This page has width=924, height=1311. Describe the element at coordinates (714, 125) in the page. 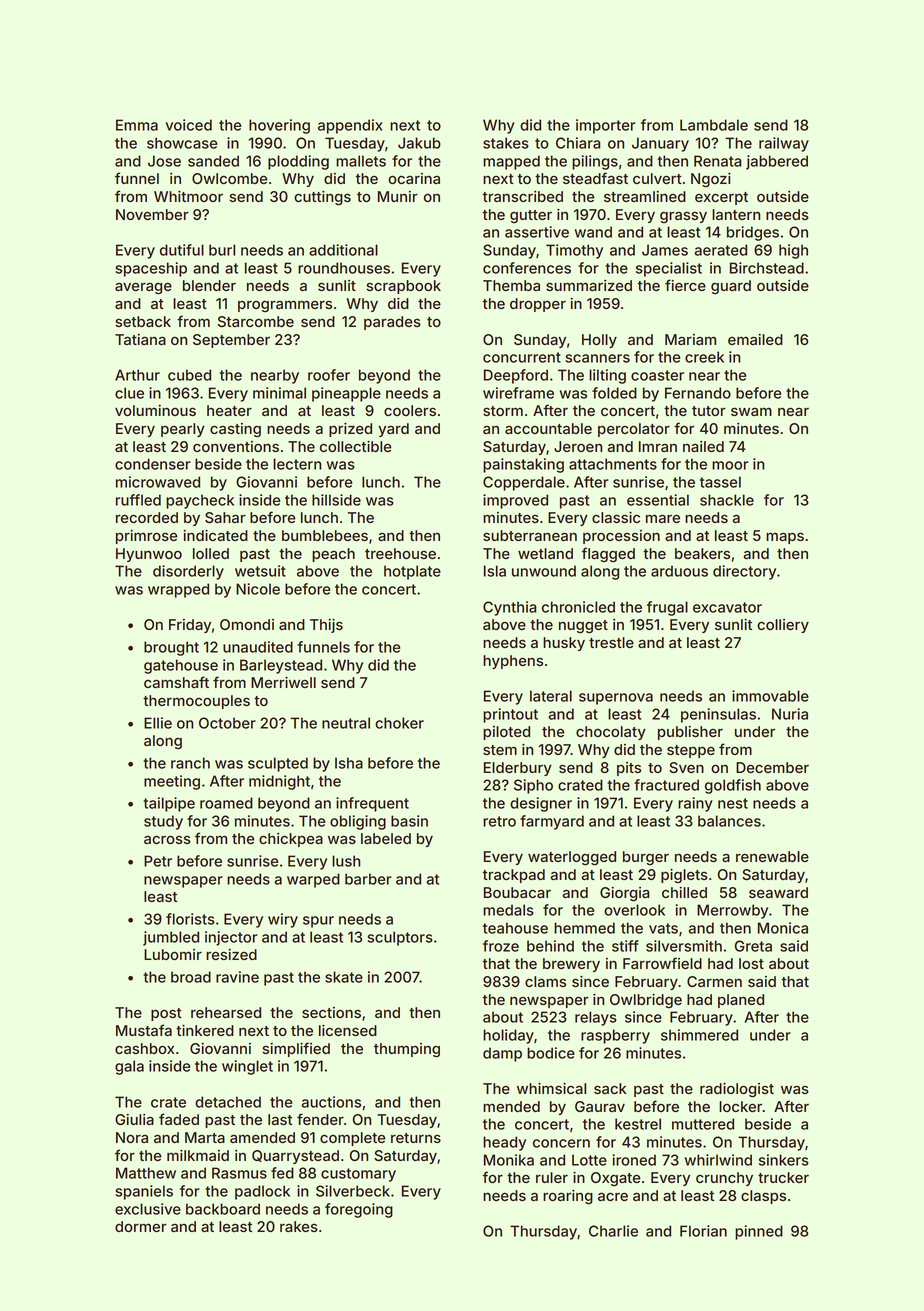

I see `Lambdale` at that location.
